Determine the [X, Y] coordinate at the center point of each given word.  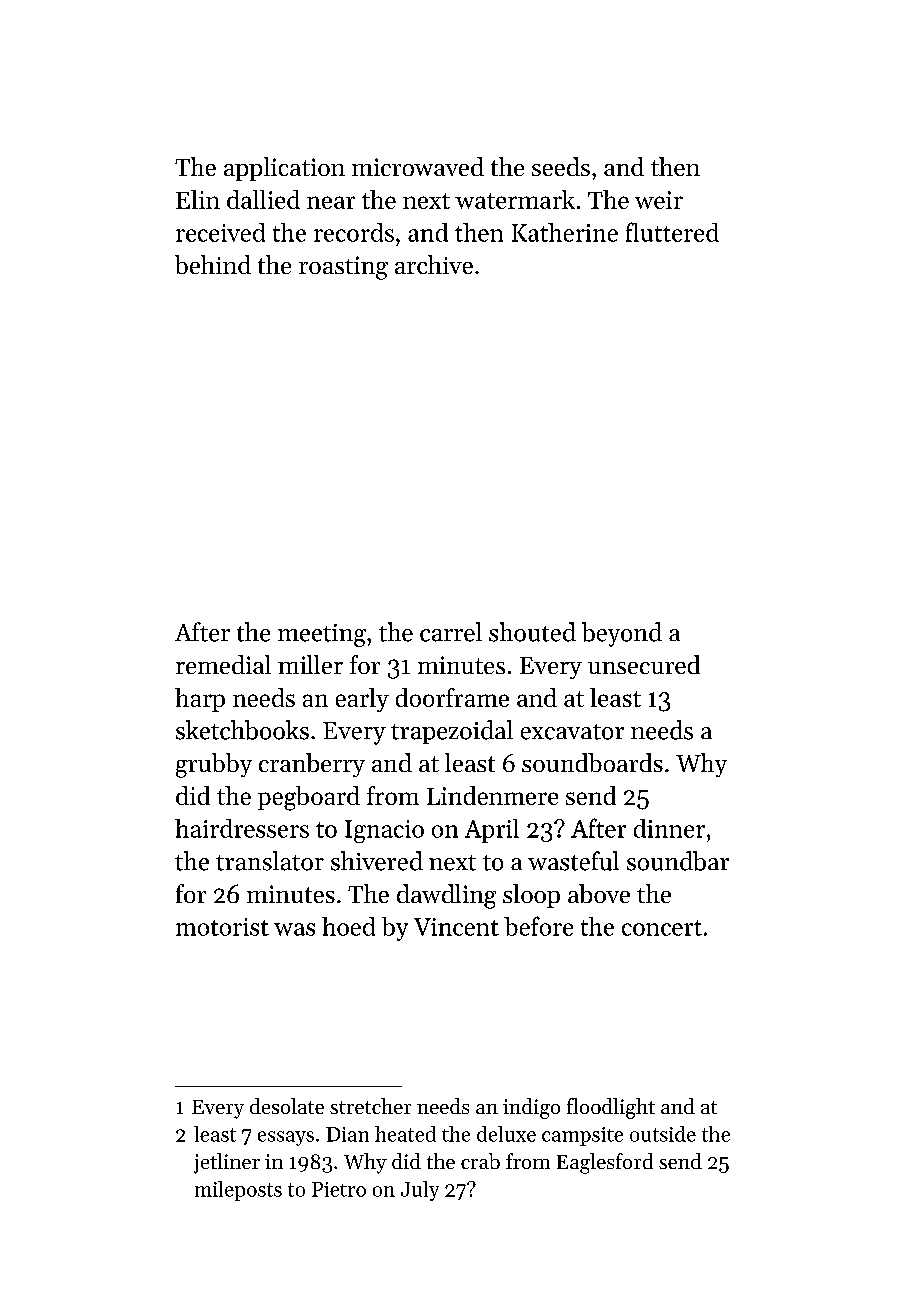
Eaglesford [605, 1163]
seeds [561, 166]
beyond [622, 634]
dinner [669, 828]
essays [286, 1138]
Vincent [456, 927]
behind [213, 264]
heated [405, 1134]
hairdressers [242, 828]
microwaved [418, 166]
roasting [343, 268]
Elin [198, 199]
